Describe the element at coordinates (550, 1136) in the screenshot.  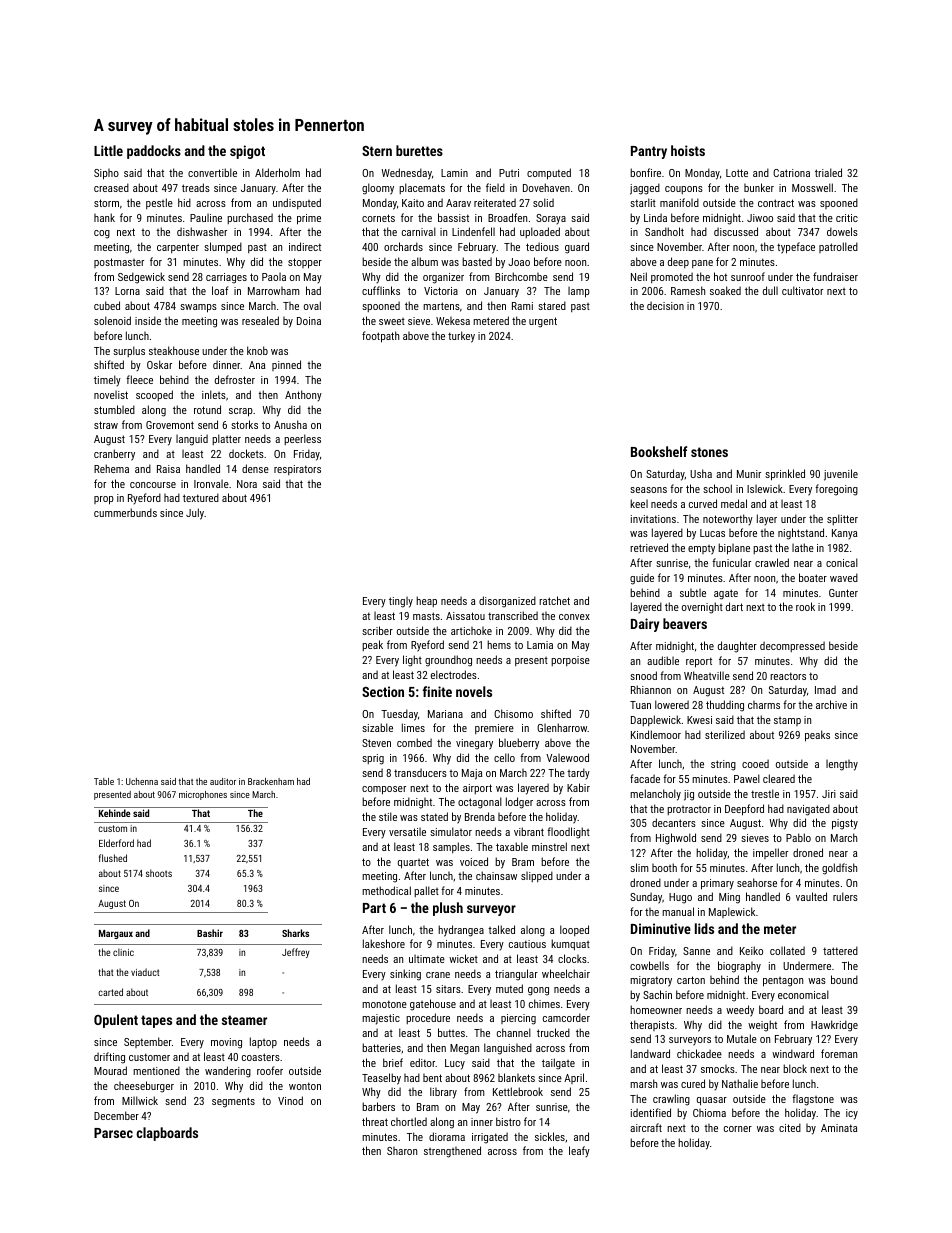
I see `sickles` at that location.
